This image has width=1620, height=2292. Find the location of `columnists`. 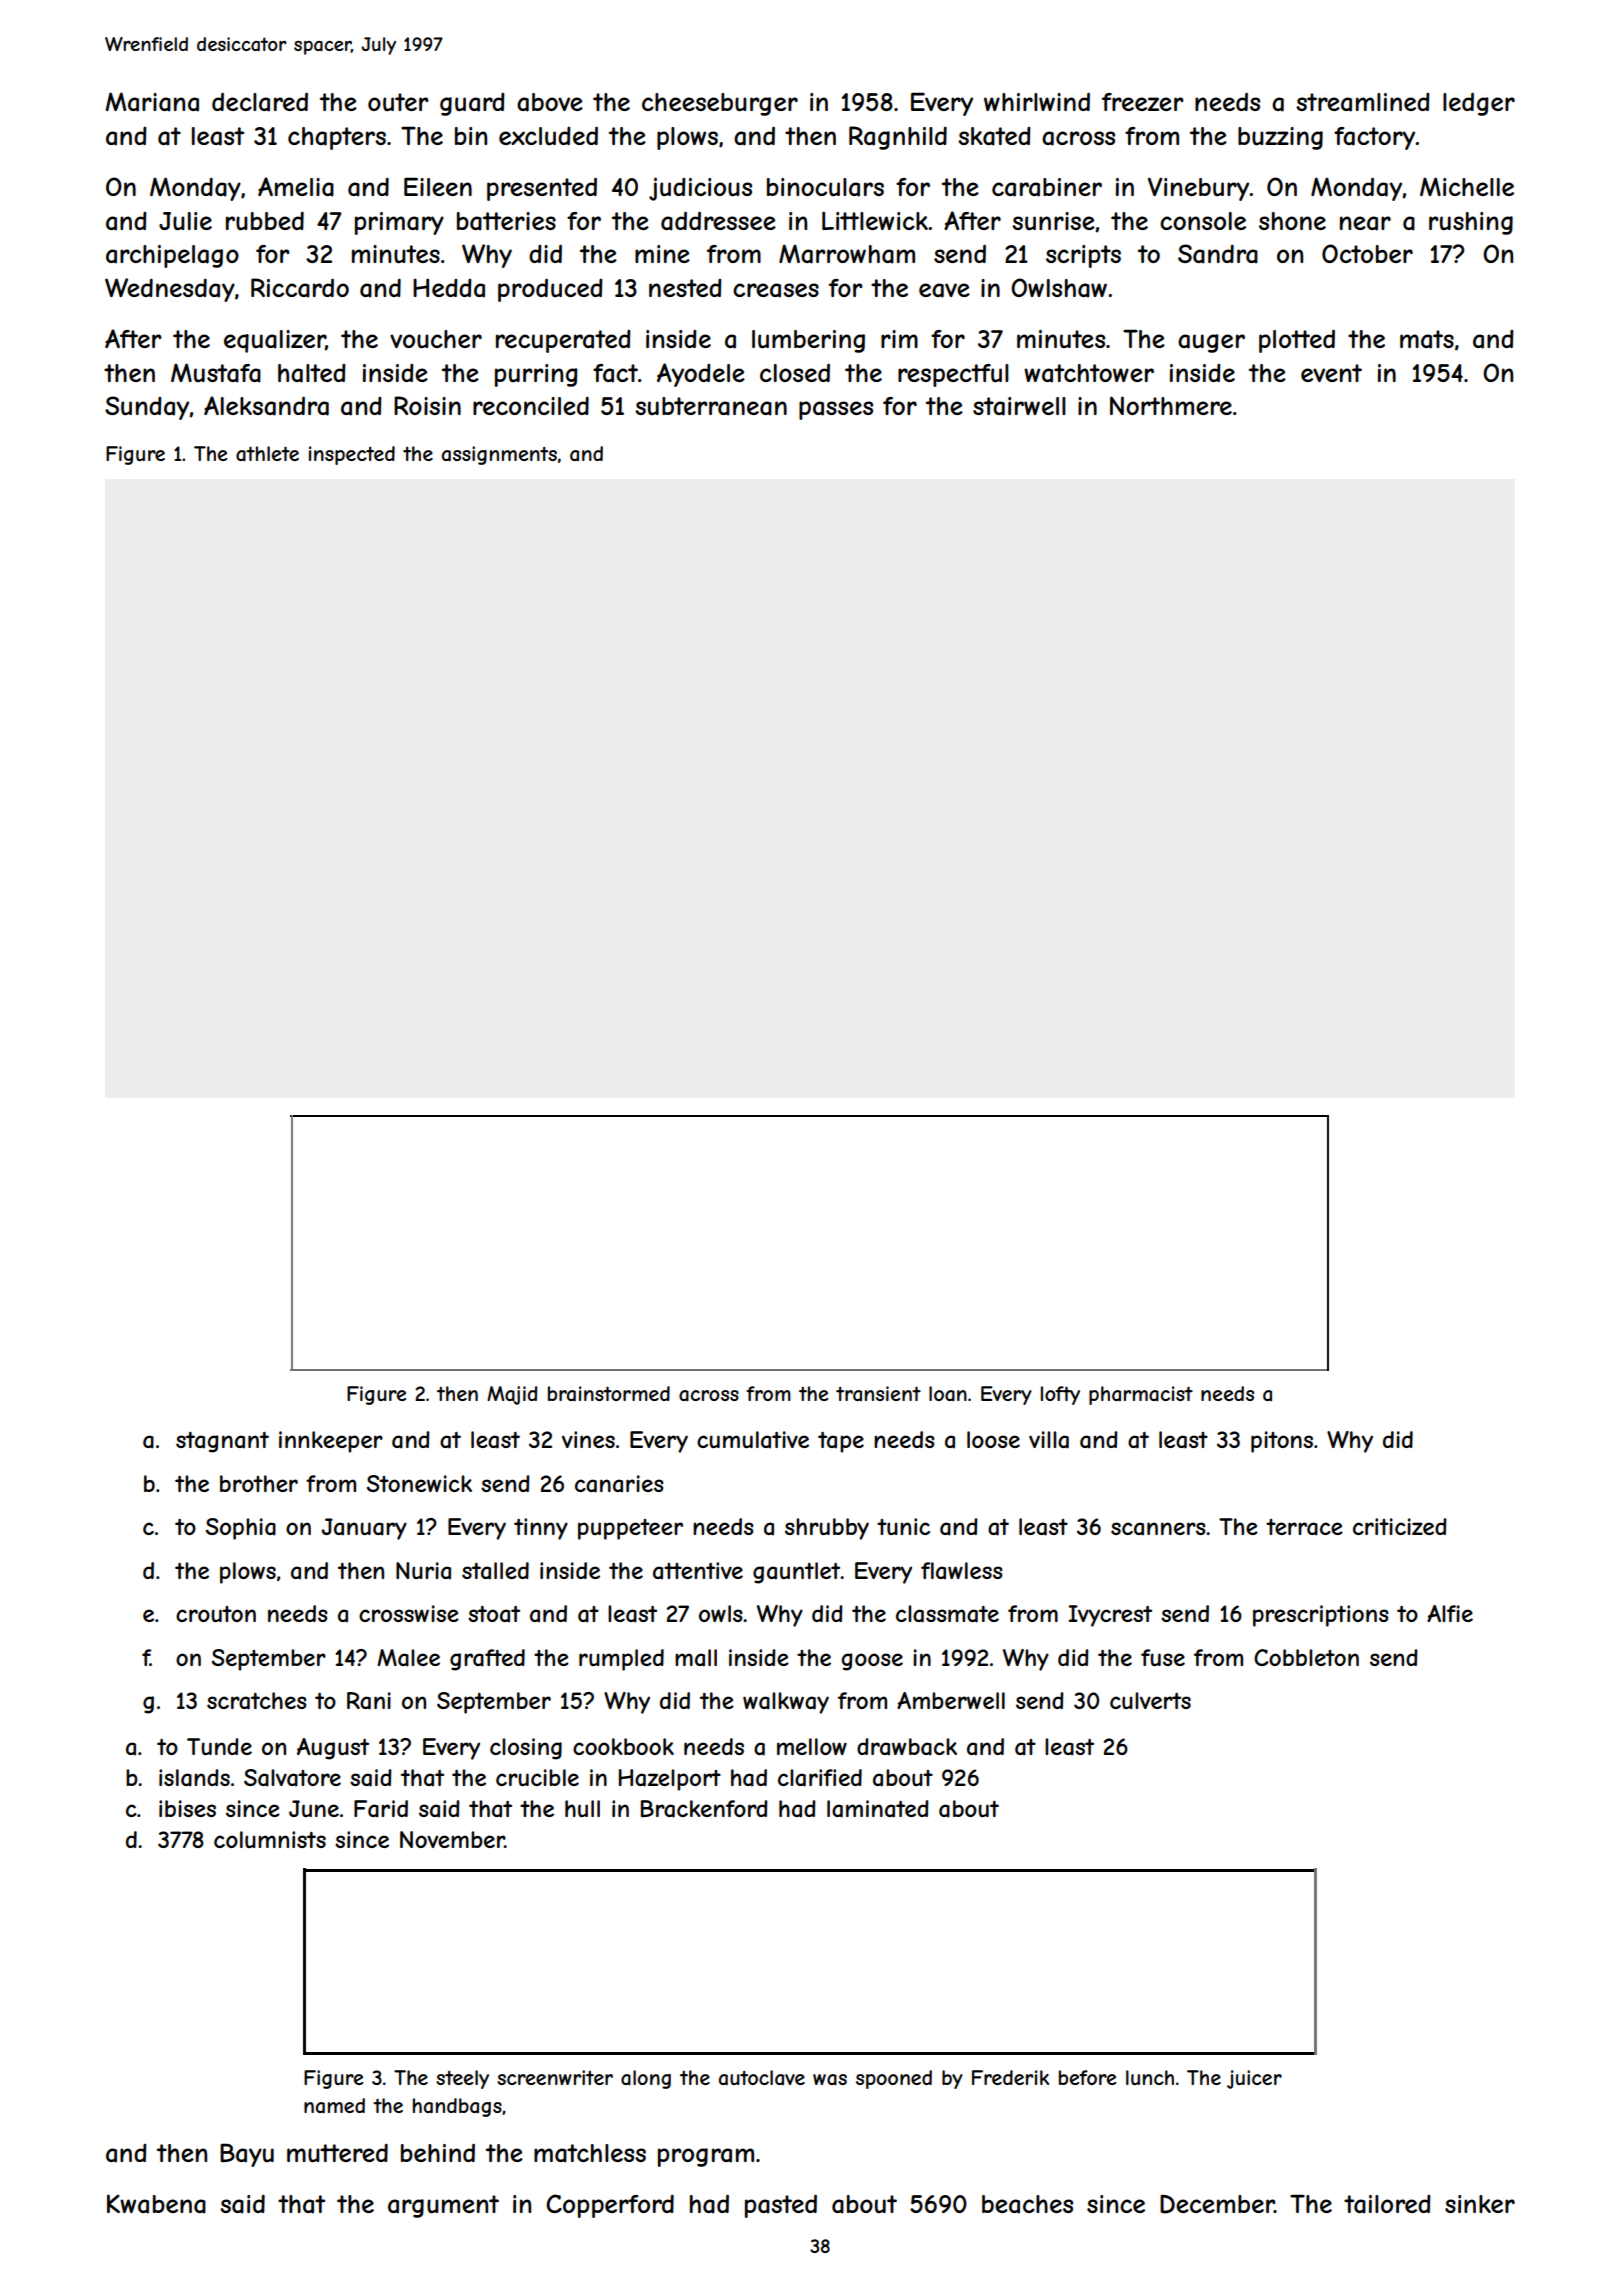

columnists is located at coordinates (270, 1839).
